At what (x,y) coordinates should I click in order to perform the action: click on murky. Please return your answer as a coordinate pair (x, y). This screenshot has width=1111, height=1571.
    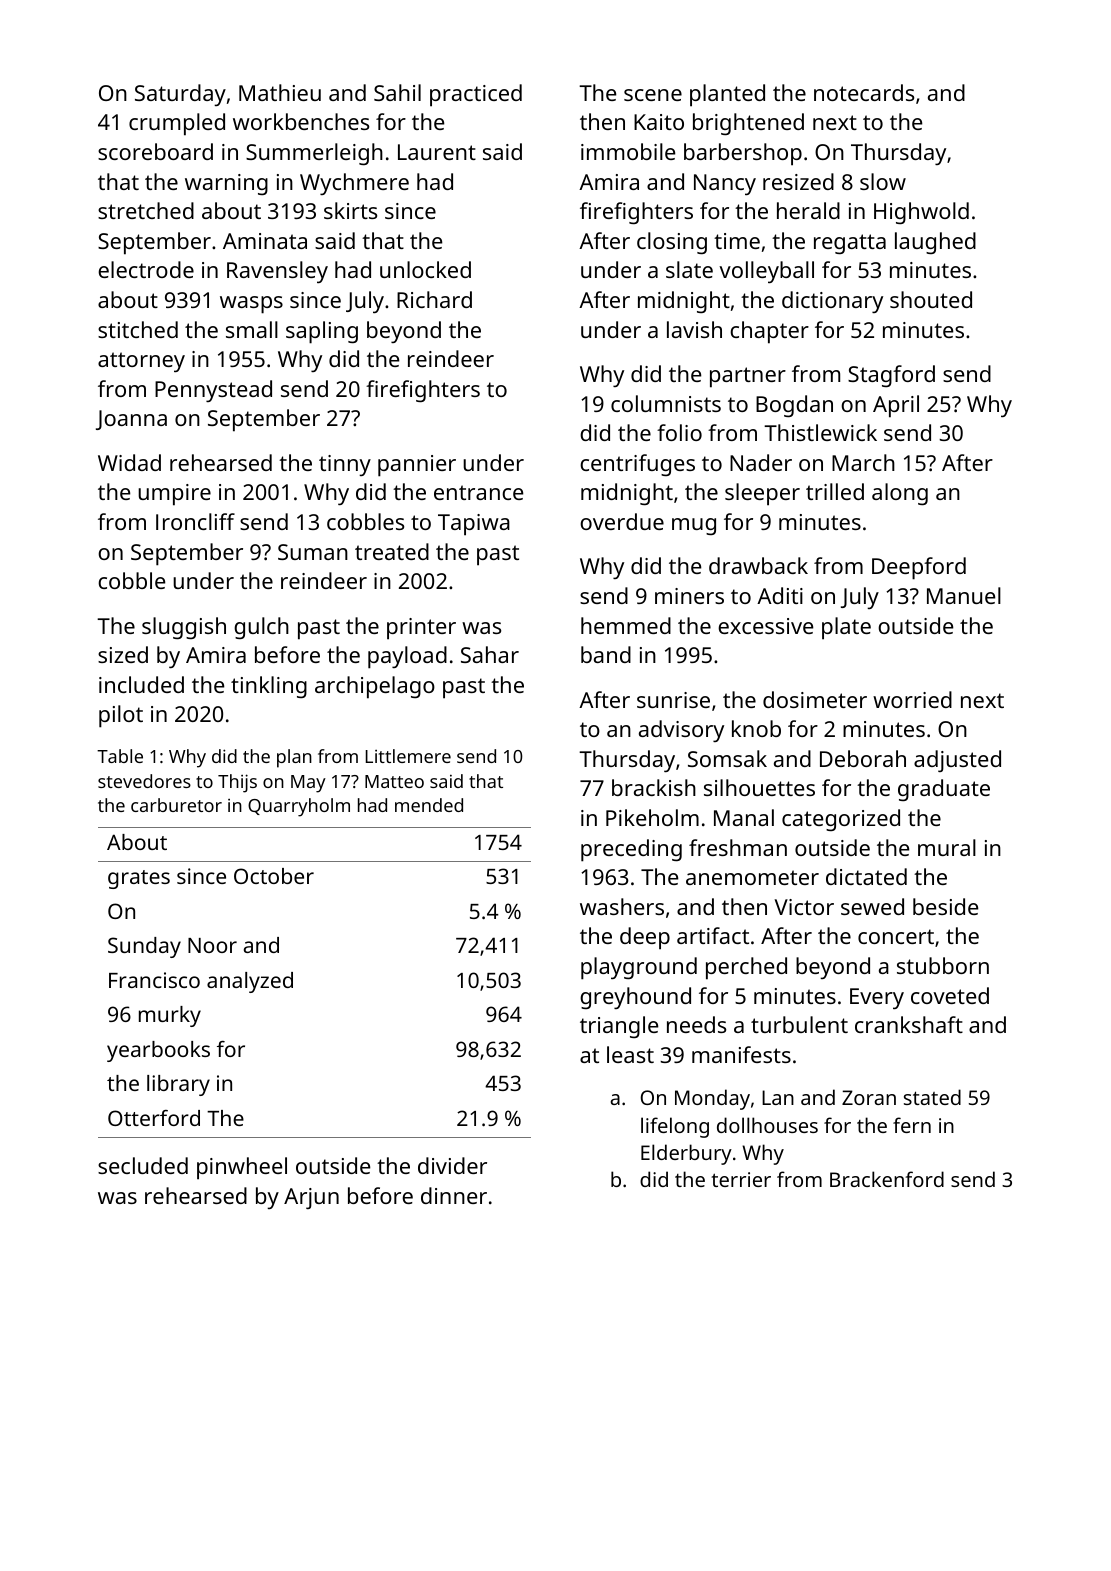
    Looking at the image, I should click on (170, 1016).
